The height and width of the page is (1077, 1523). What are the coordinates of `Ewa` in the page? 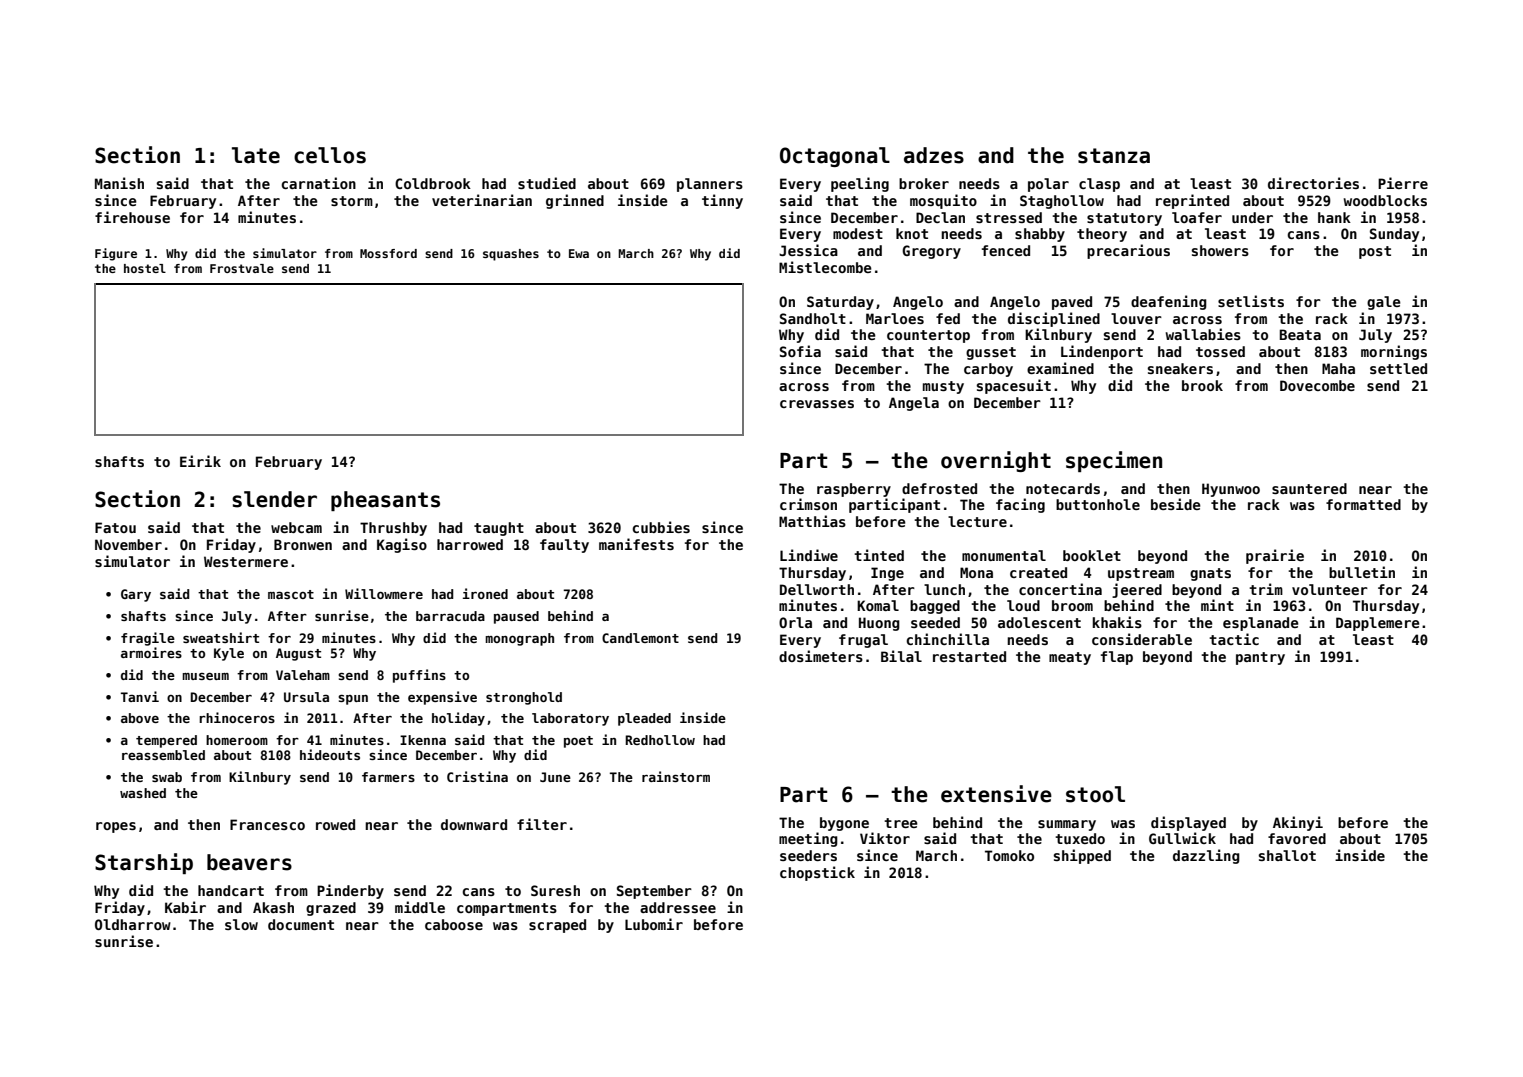 It's located at (579, 253).
